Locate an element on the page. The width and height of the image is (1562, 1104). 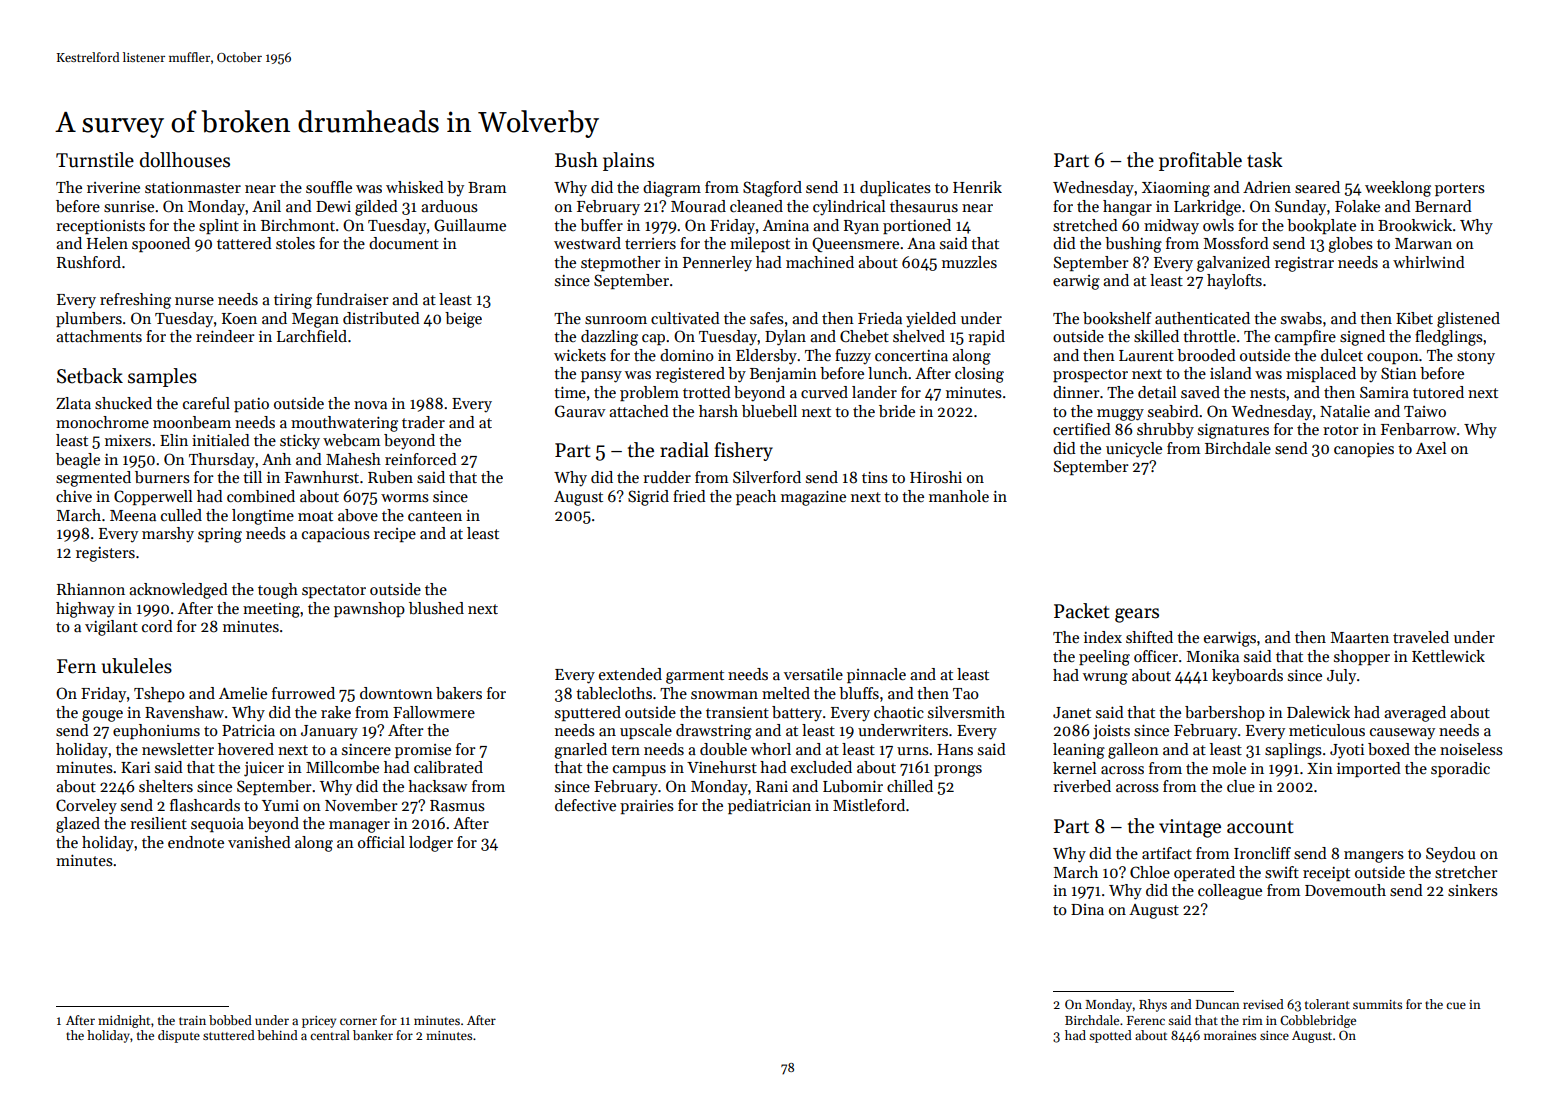
spotted is located at coordinates (1110, 1036).
